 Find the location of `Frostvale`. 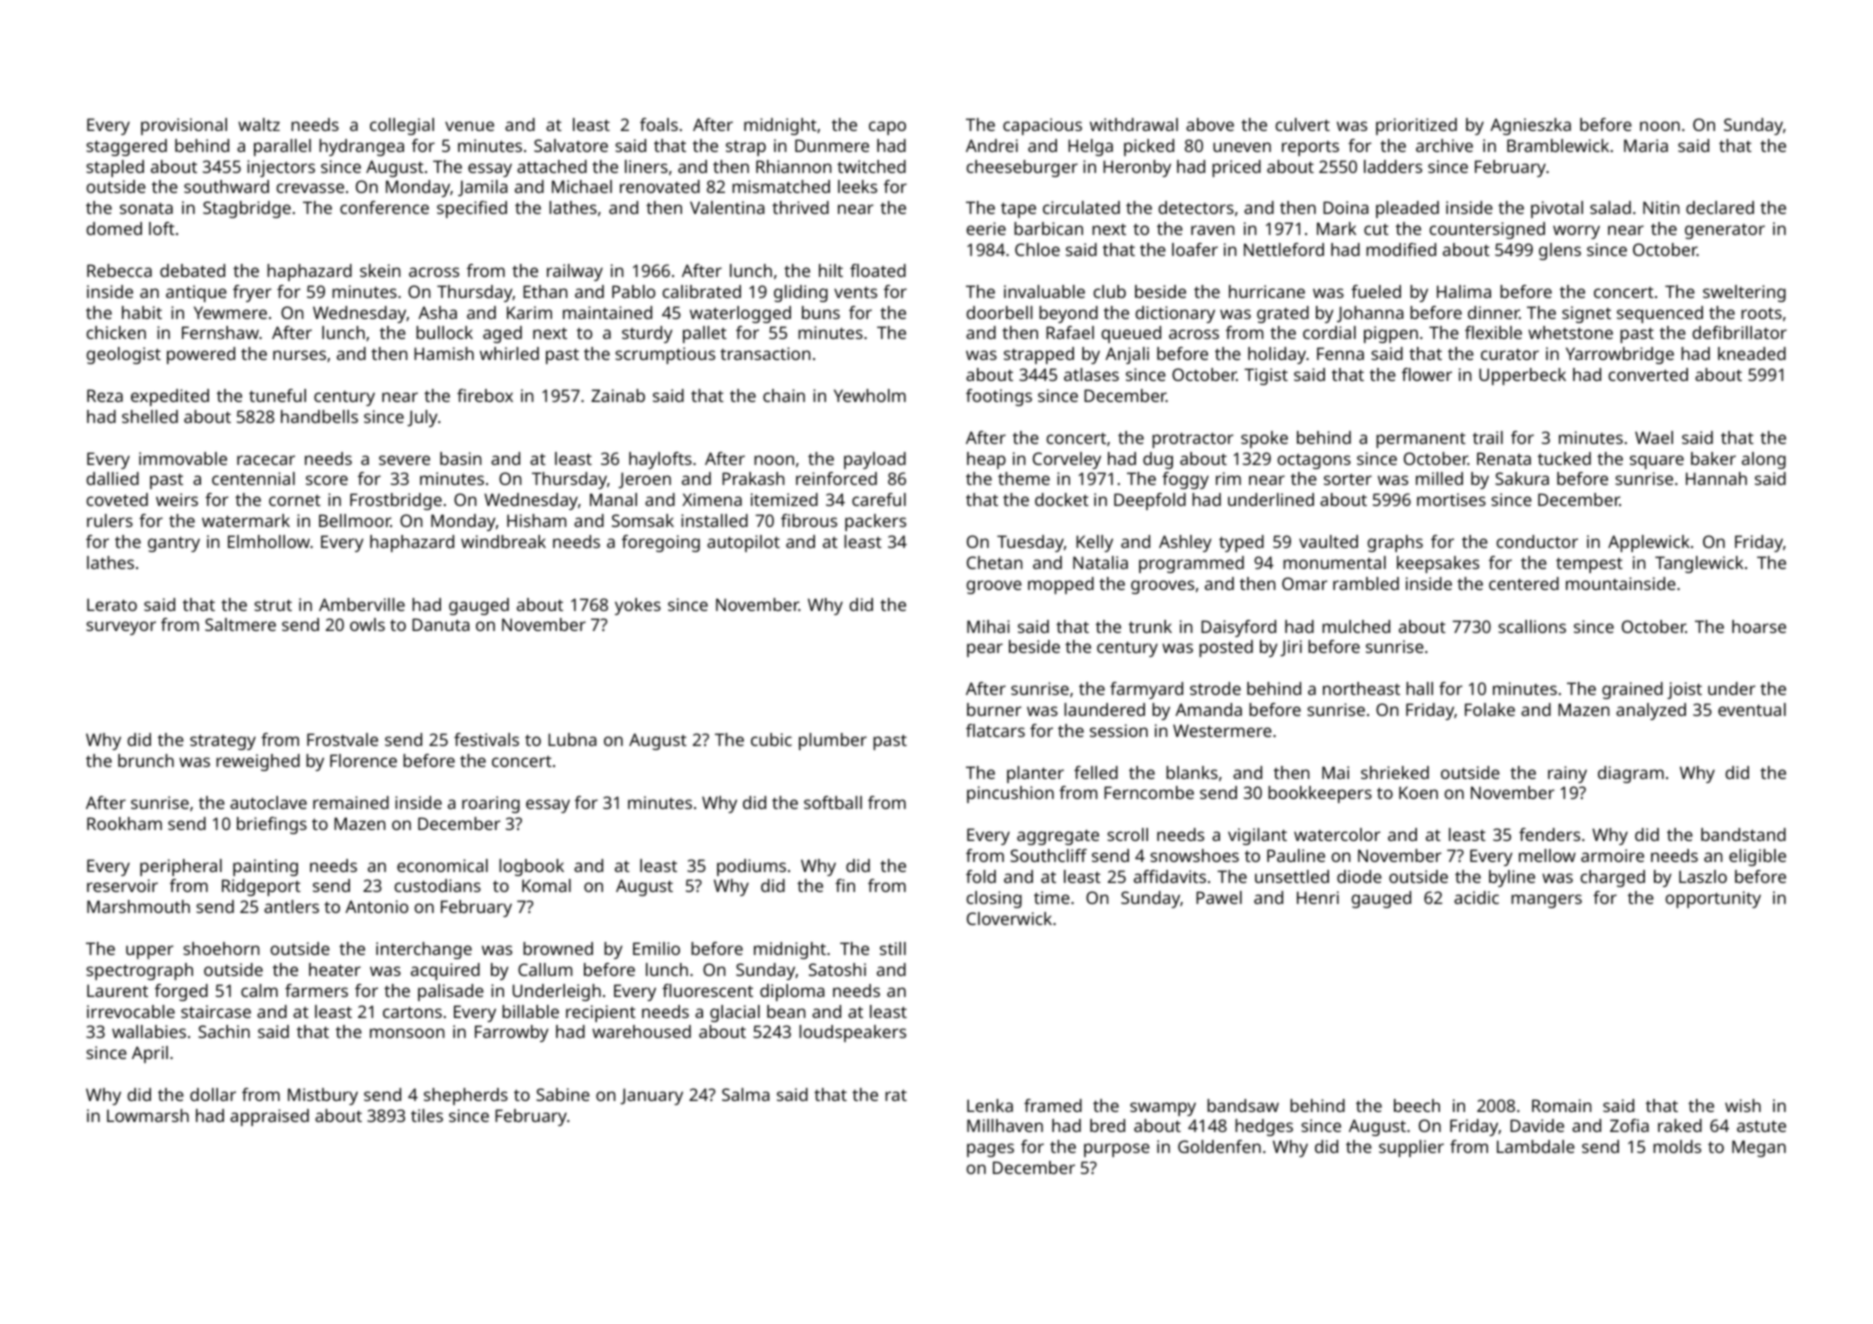

Frostvale is located at coordinates (342, 739).
